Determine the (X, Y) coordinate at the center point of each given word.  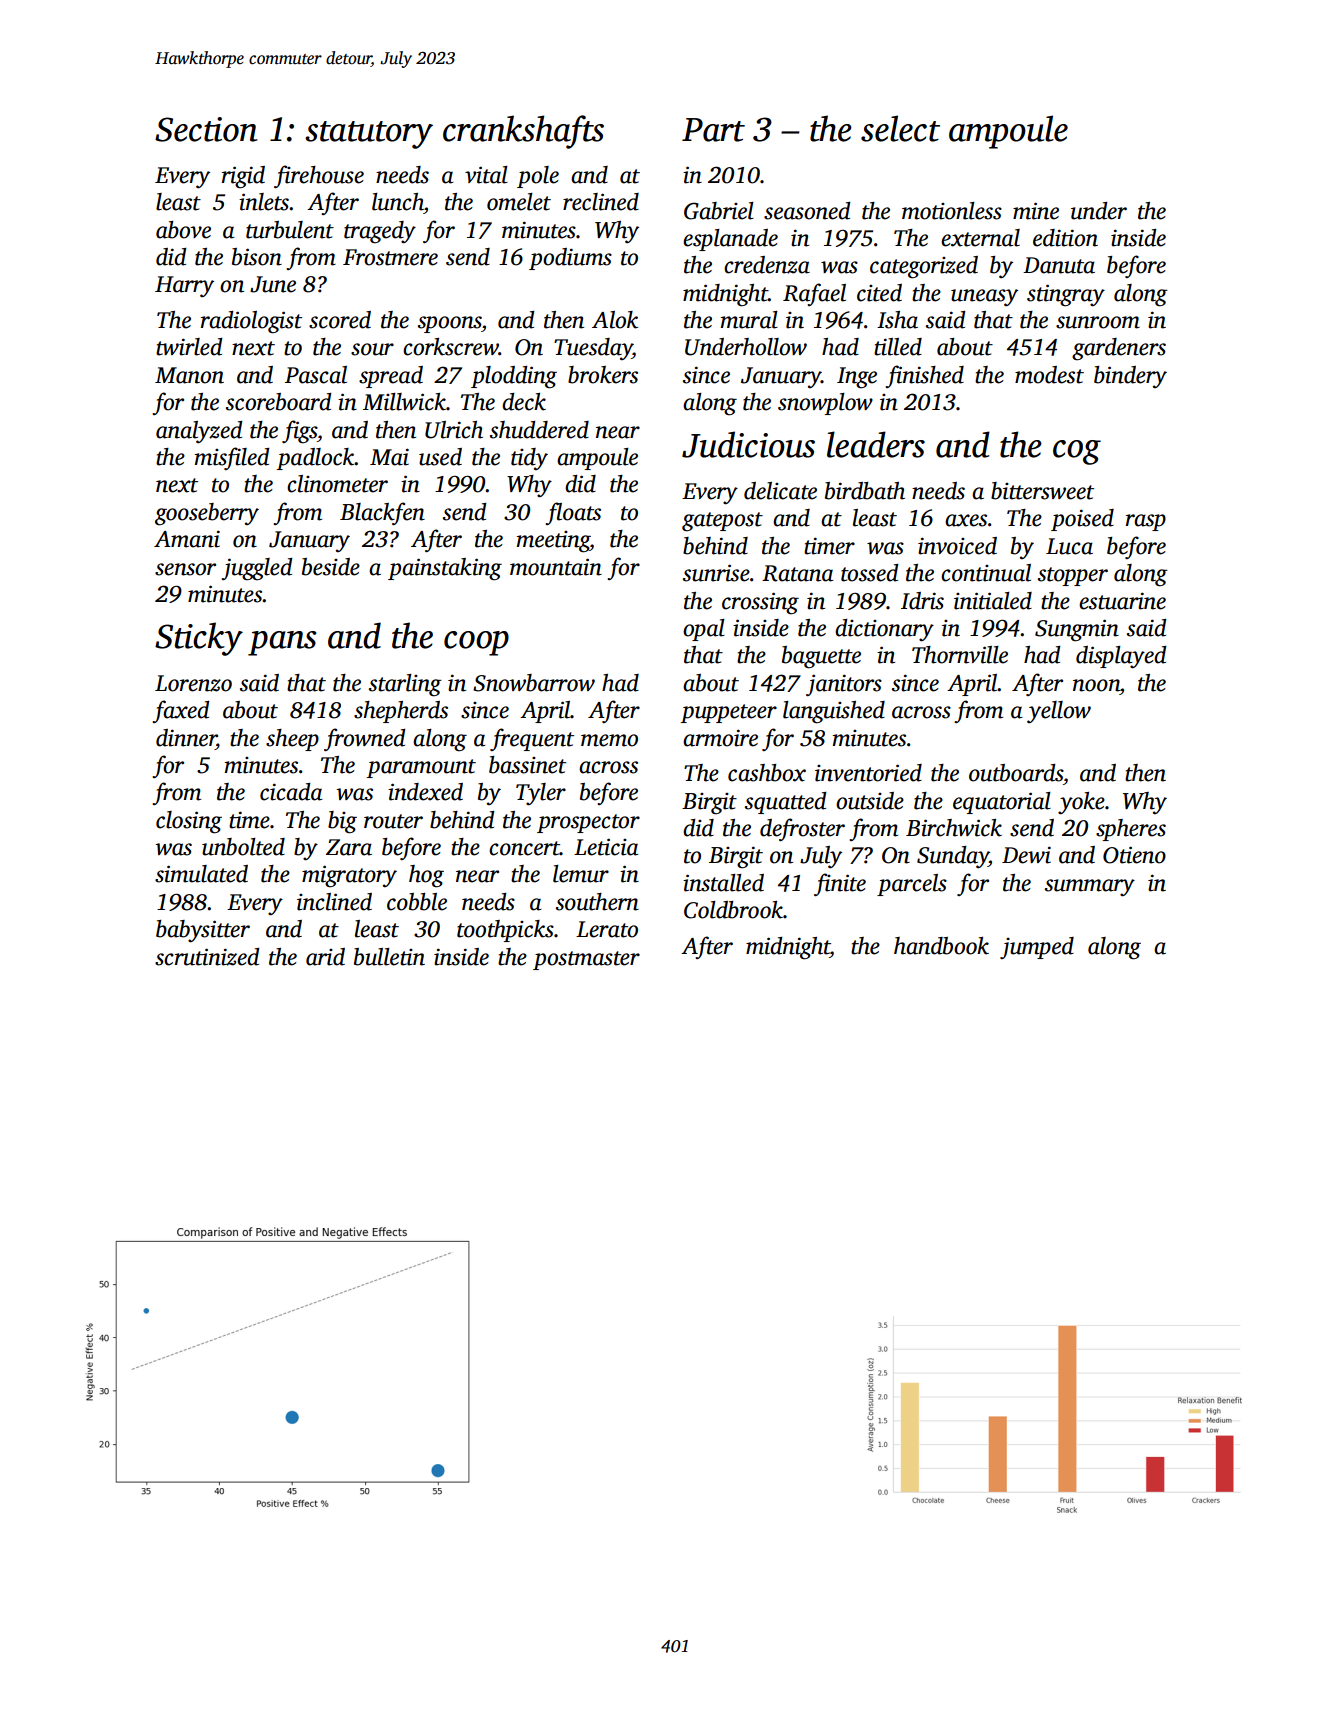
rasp (1146, 522)
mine (1036, 211)
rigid (243, 177)
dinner (186, 738)
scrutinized (207, 957)
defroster (802, 829)
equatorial (1002, 803)
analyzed (199, 432)
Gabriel (719, 211)
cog (1077, 452)
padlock (316, 459)
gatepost (722, 522)
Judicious (748, 444)
